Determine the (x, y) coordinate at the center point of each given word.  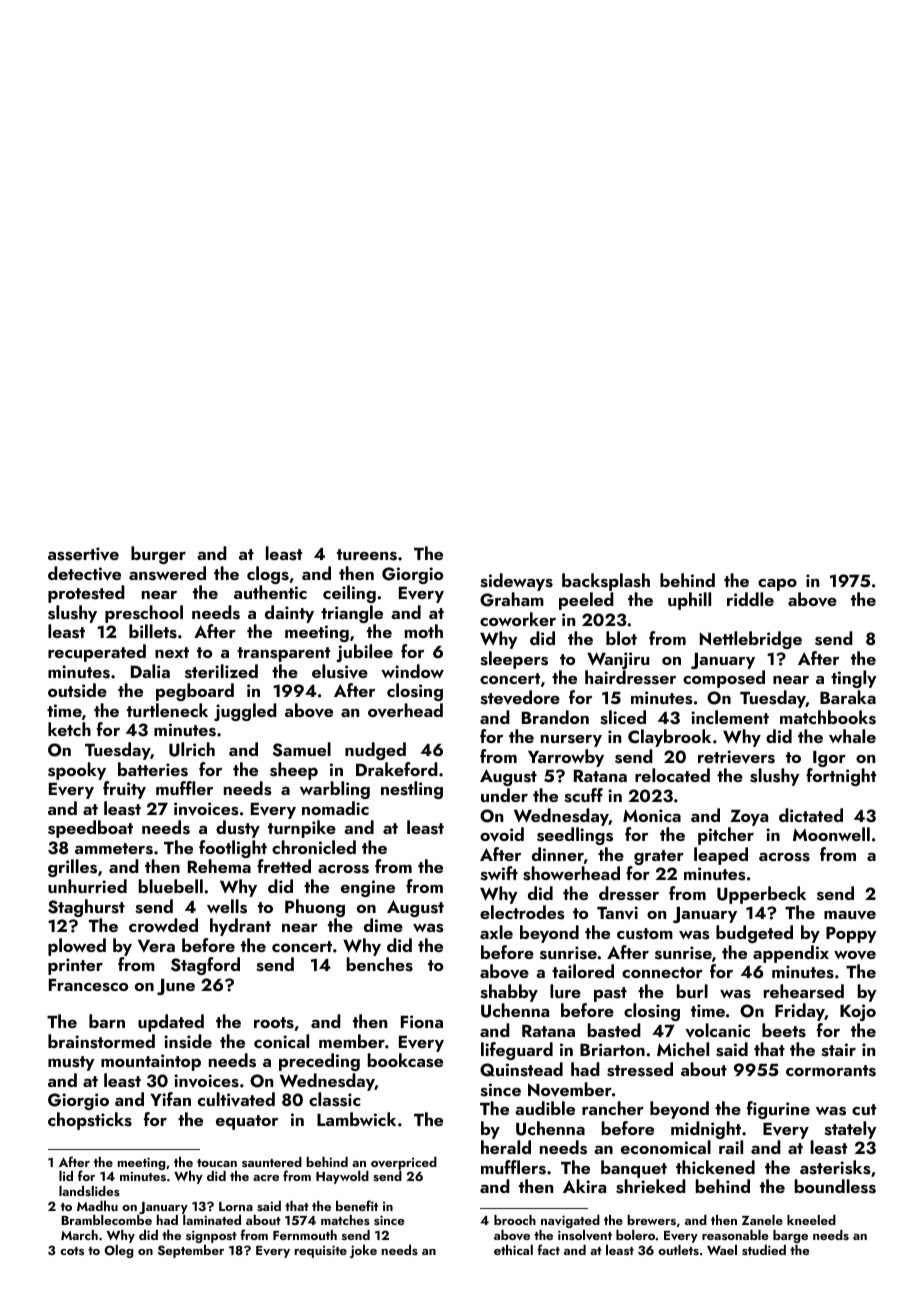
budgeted (754, 934)
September (191, 1251)
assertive (83, 554)
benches (380, 964)
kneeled (811, 1220)
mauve (850, 915)
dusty (238, 829)
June (176, 987)
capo (777, 584)
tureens (367, 555)
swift (499, 873)
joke (363, 1251)
